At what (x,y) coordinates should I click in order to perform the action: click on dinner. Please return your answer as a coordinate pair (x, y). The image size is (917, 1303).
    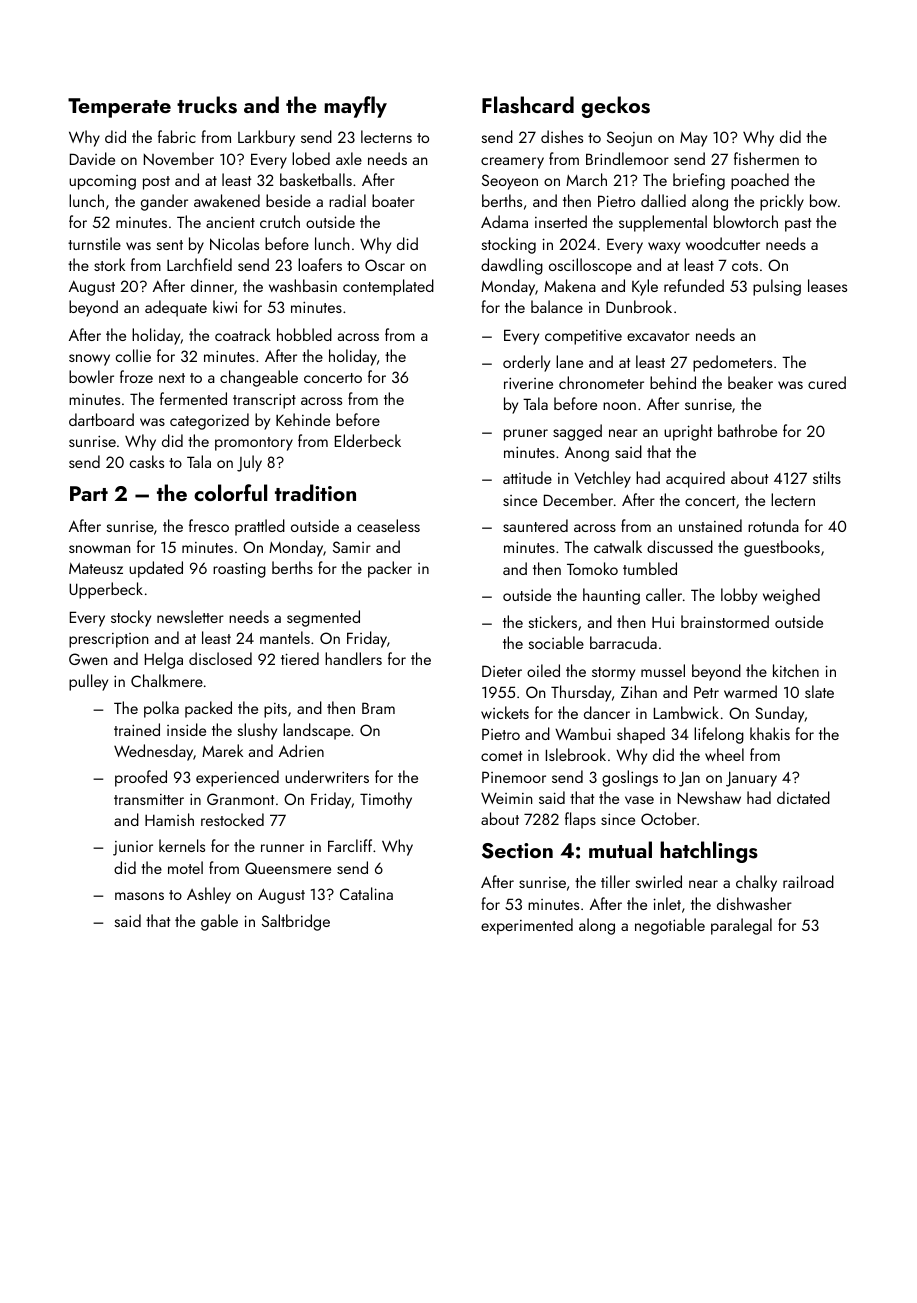
    Looking at the image, I should click on (212, 285).
